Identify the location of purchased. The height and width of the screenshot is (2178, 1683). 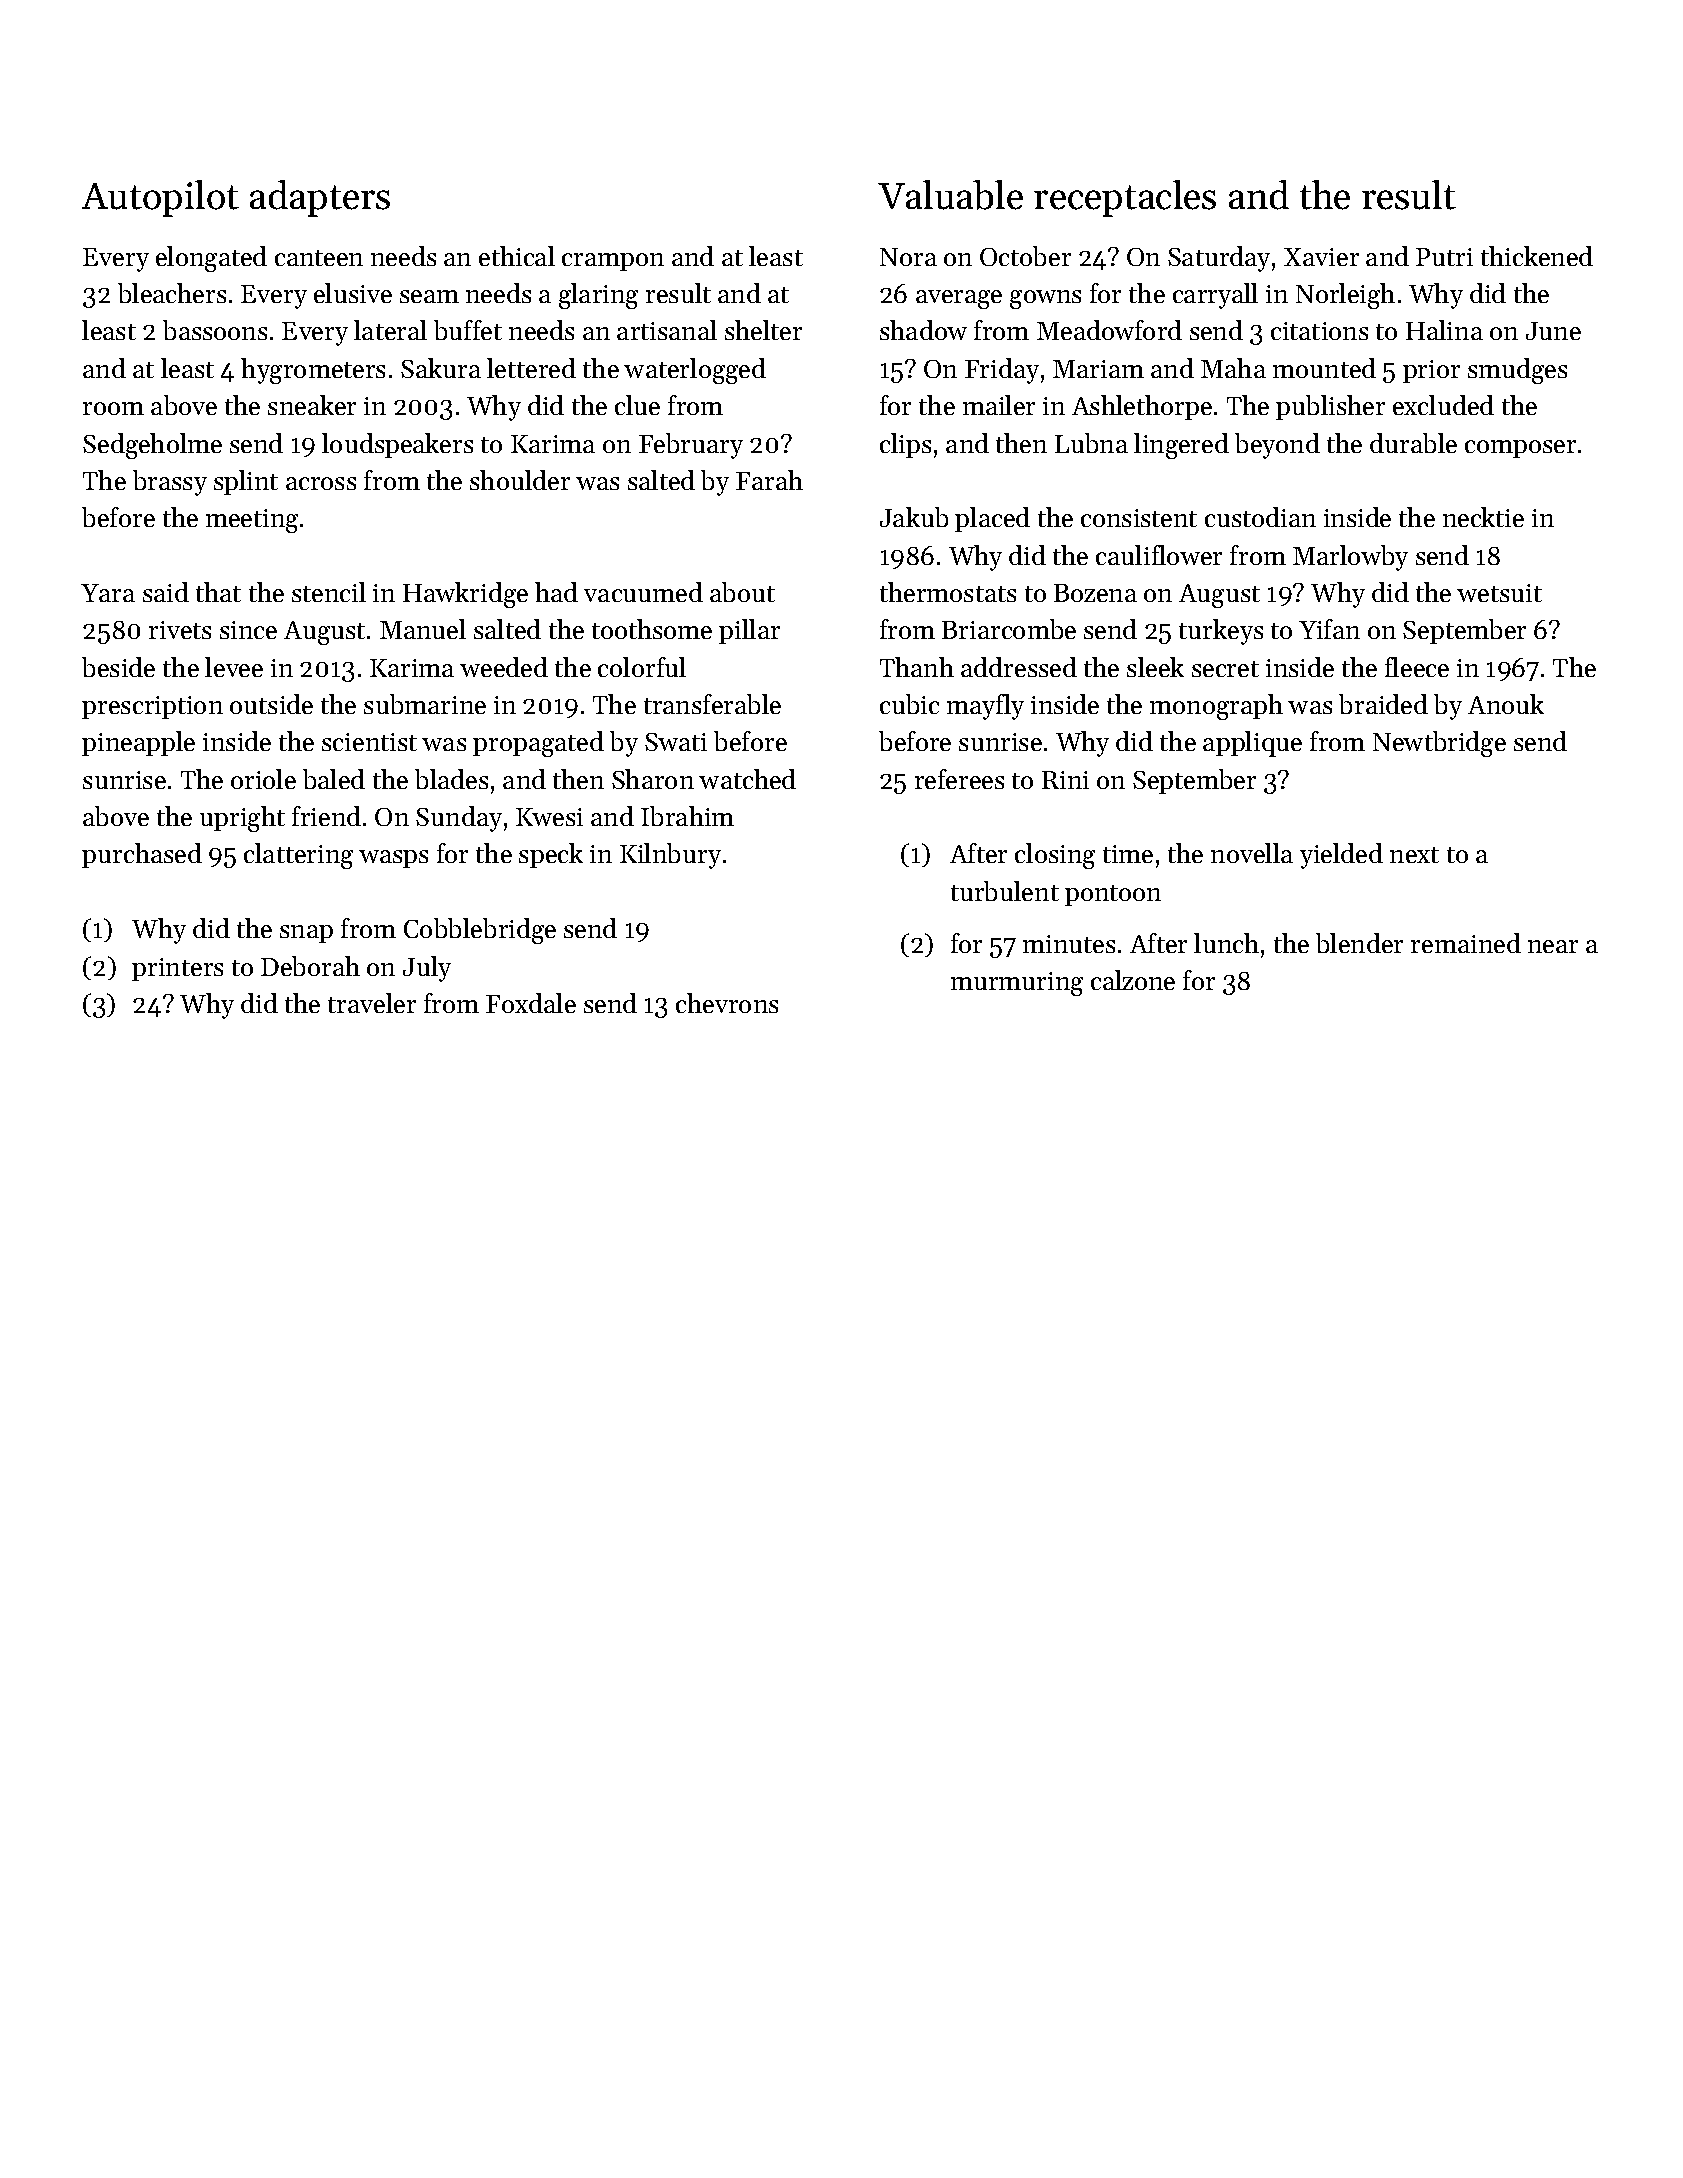
(142, 855).
